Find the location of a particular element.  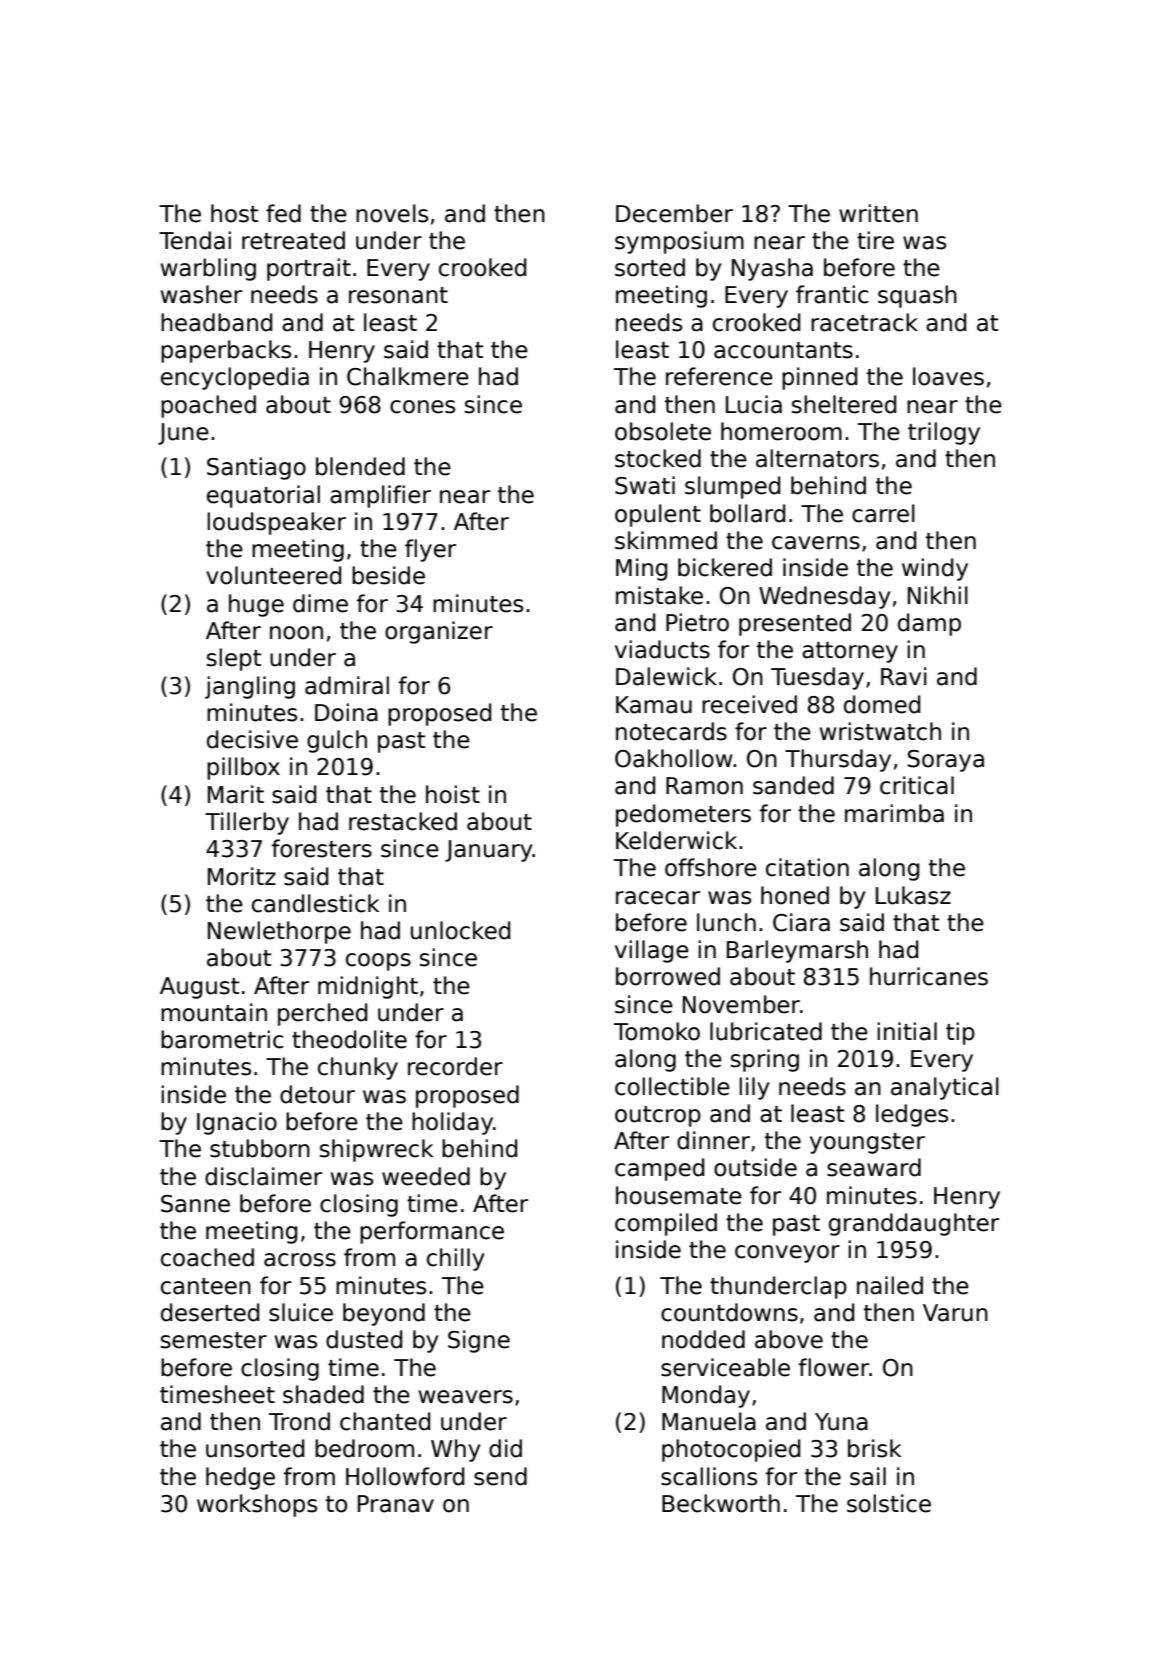

Beckworth is located at coordinates (721, 1503).
